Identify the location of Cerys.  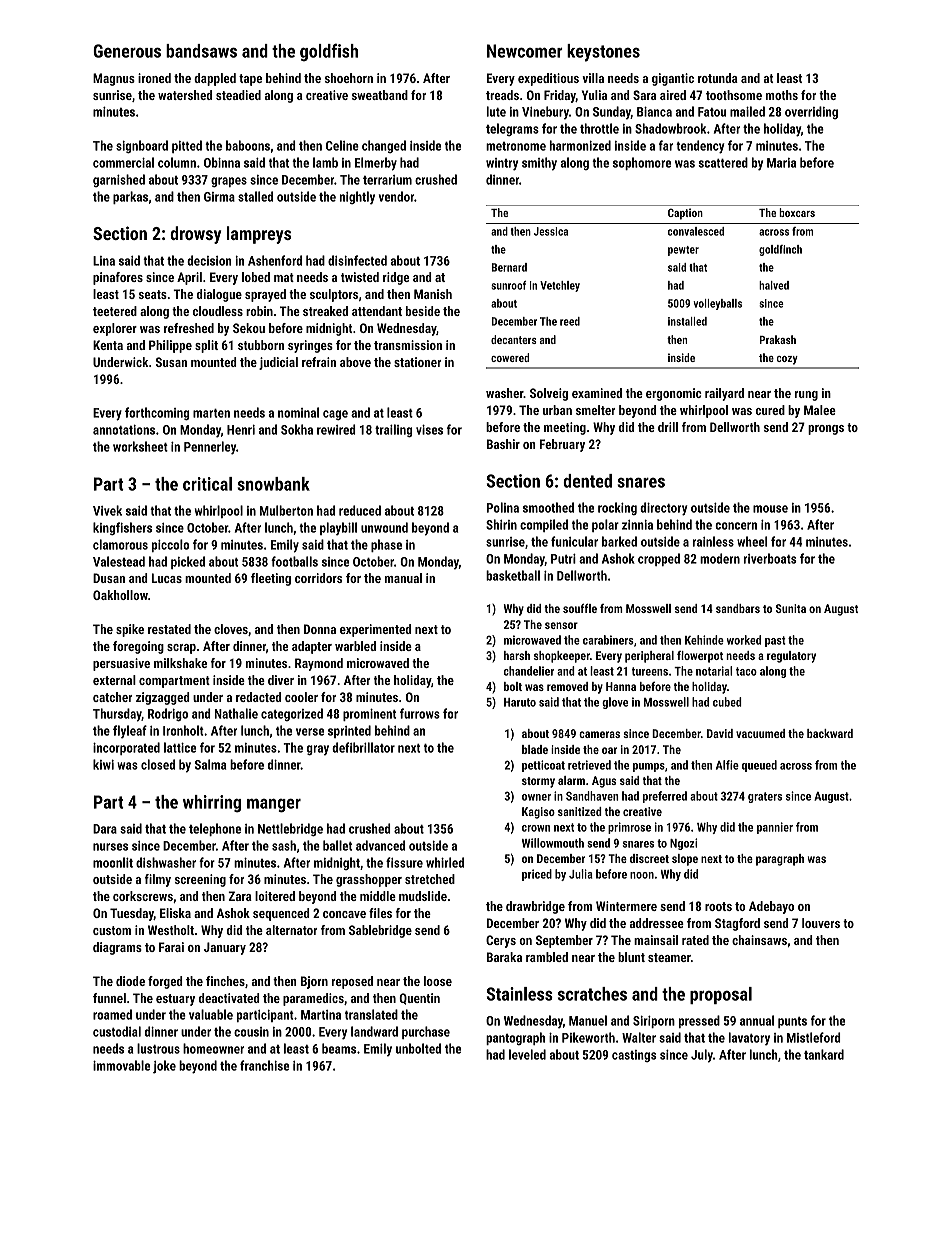
(501, 941).
